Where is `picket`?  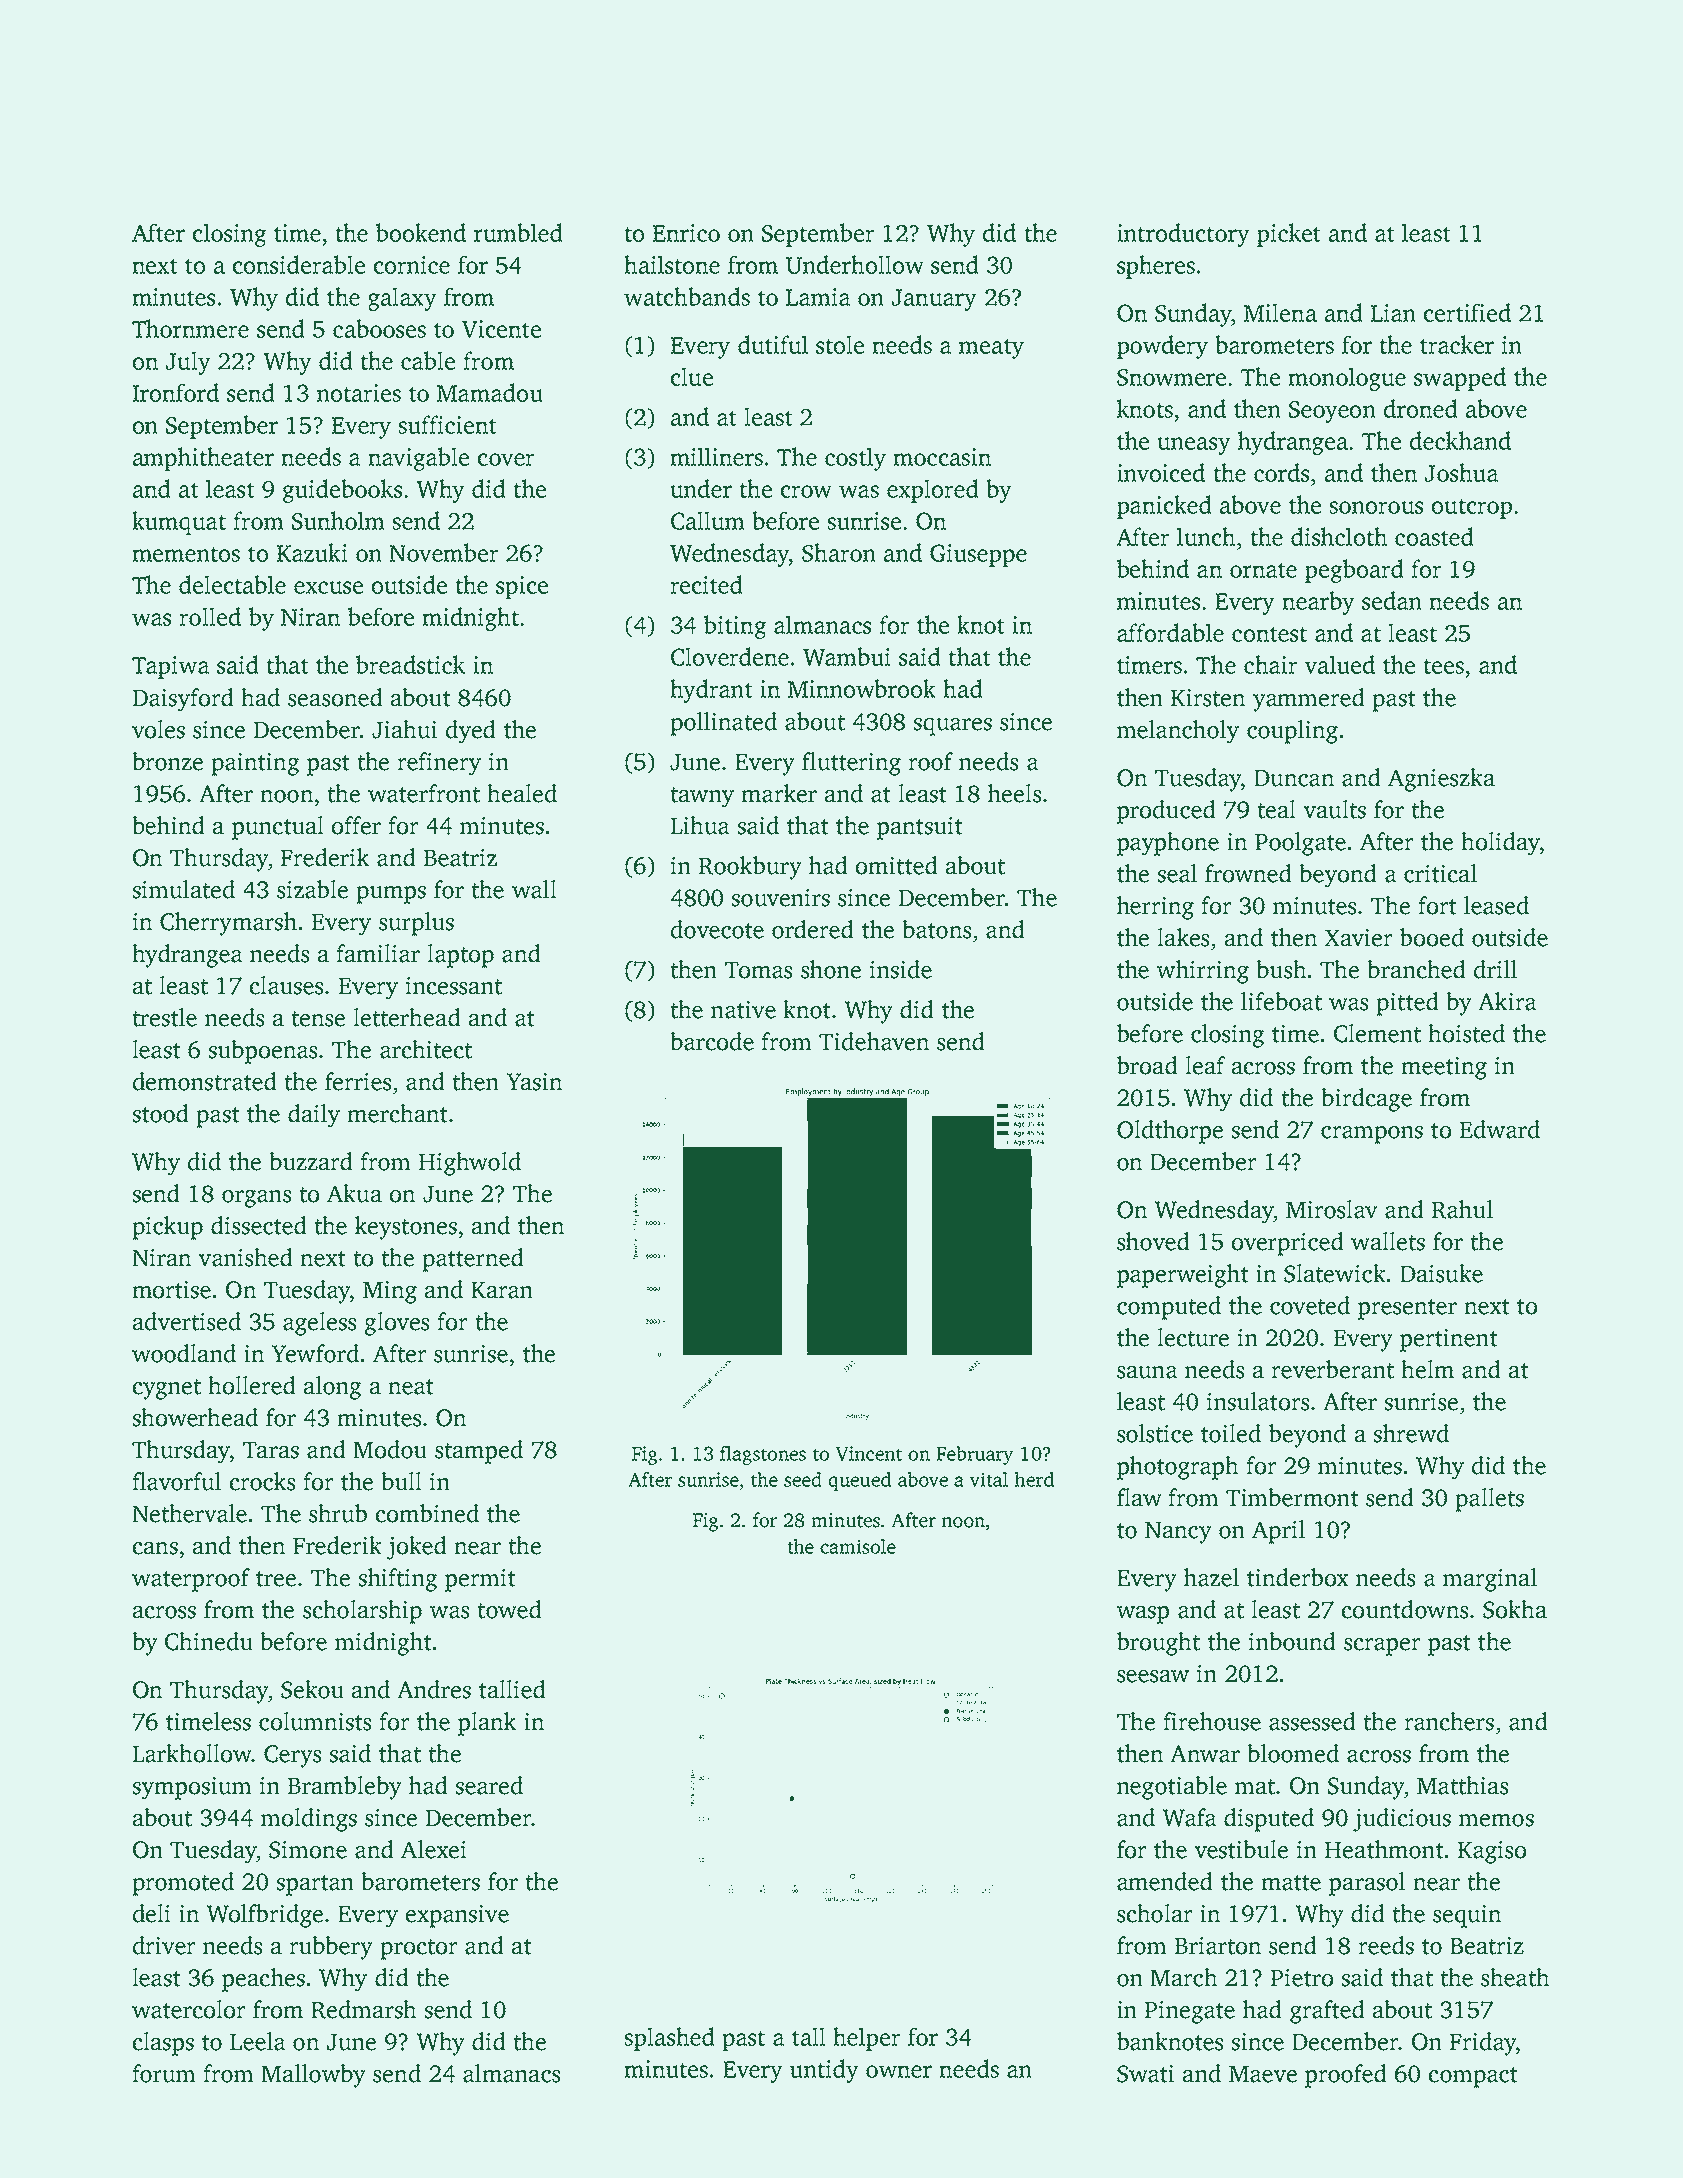
picket is located at coordinates (1289, 235).
